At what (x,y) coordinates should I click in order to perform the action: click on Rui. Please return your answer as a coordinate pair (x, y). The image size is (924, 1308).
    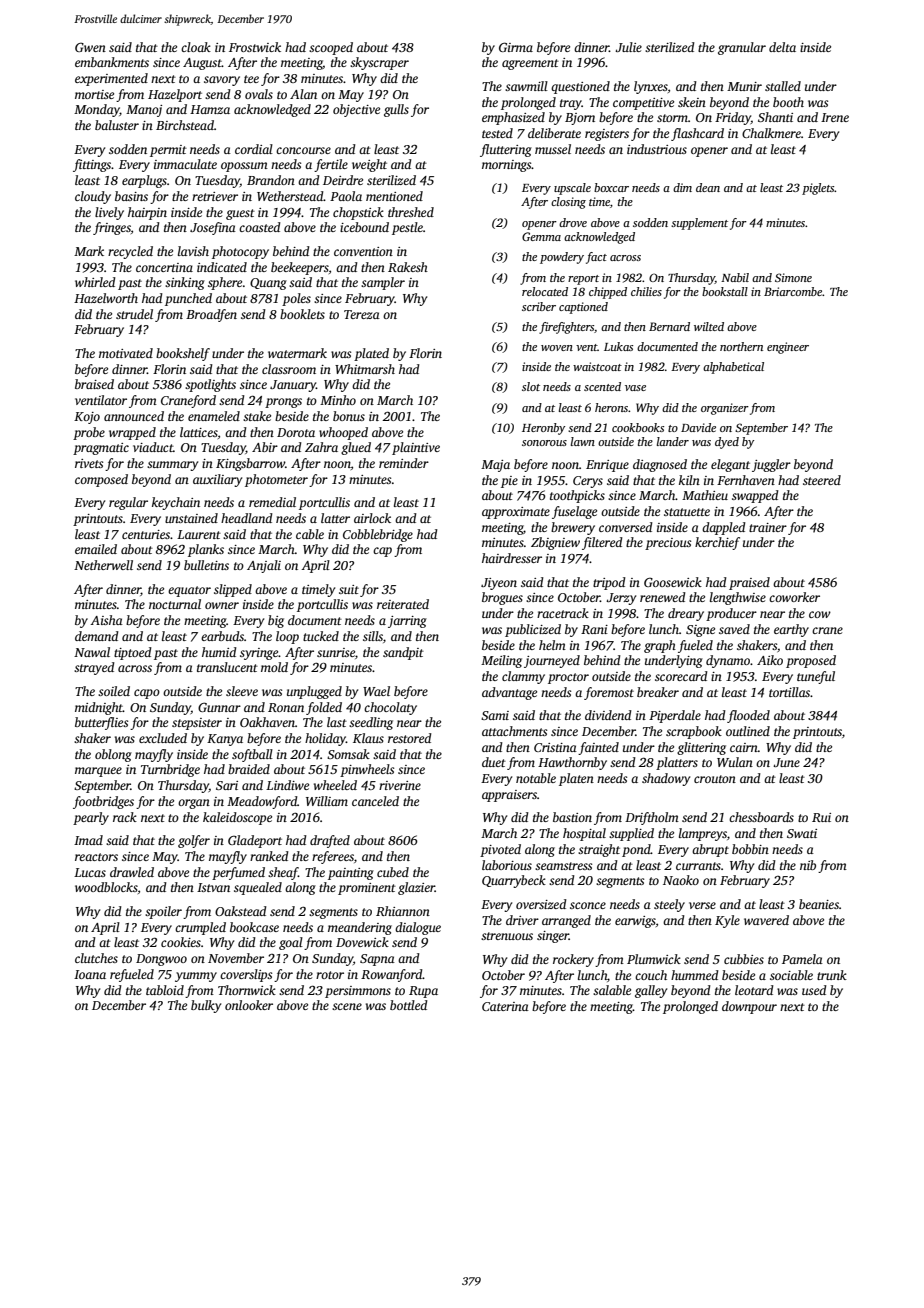
    Looking at the image, I should click on (821, 817).
